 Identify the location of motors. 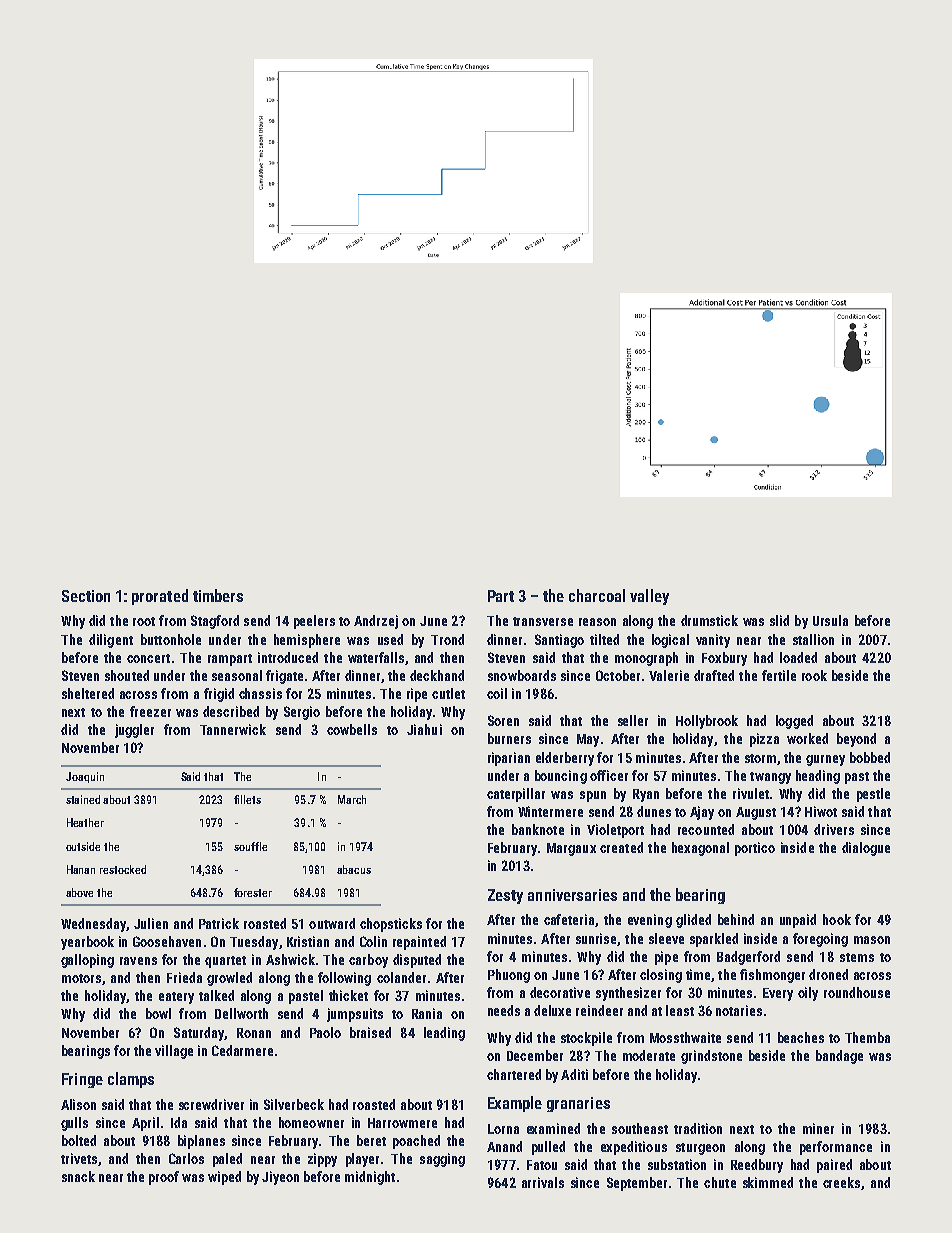
(81, 978).
